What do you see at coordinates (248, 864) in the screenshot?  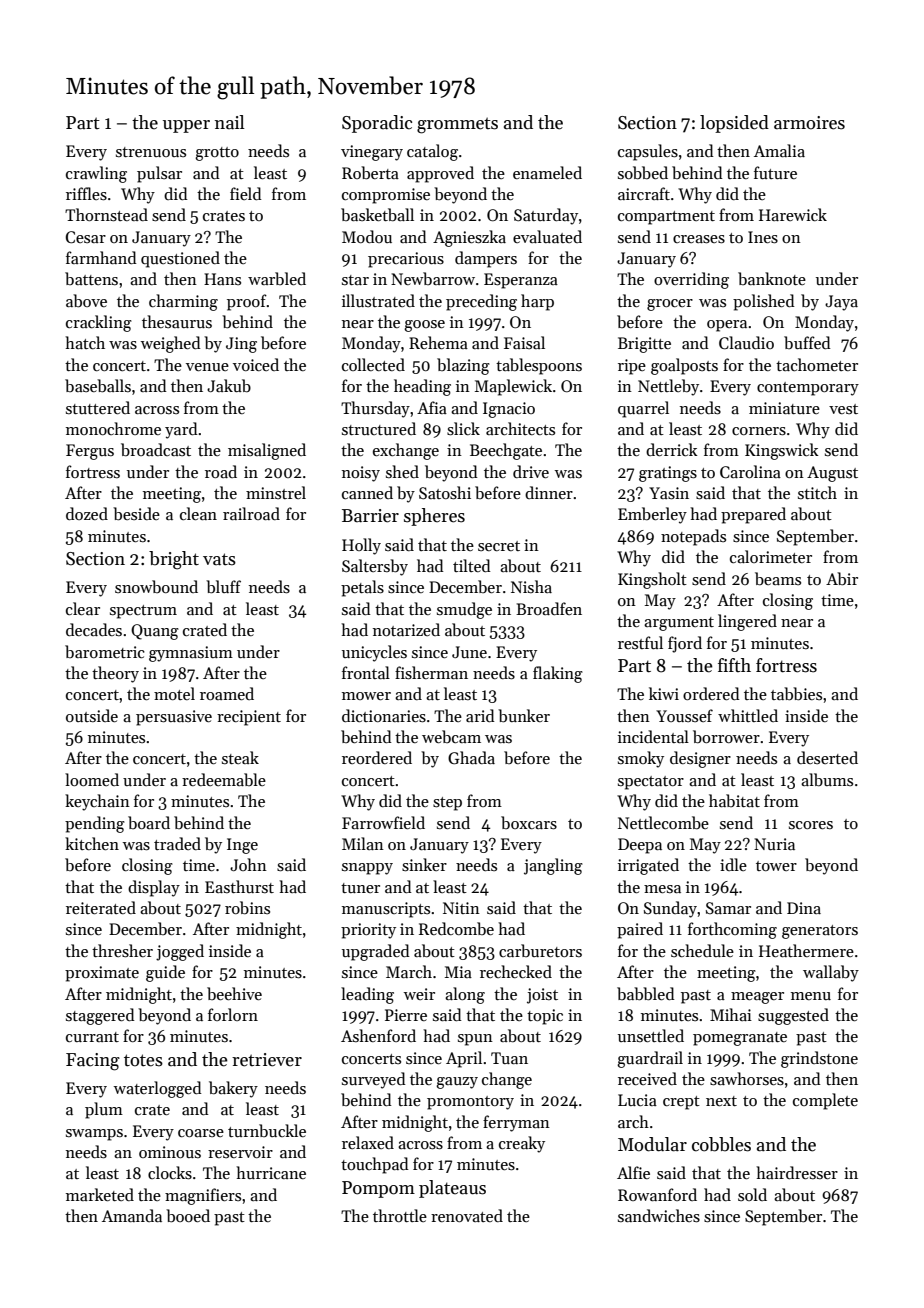 I see `John` at bounding box center [248, 864].
